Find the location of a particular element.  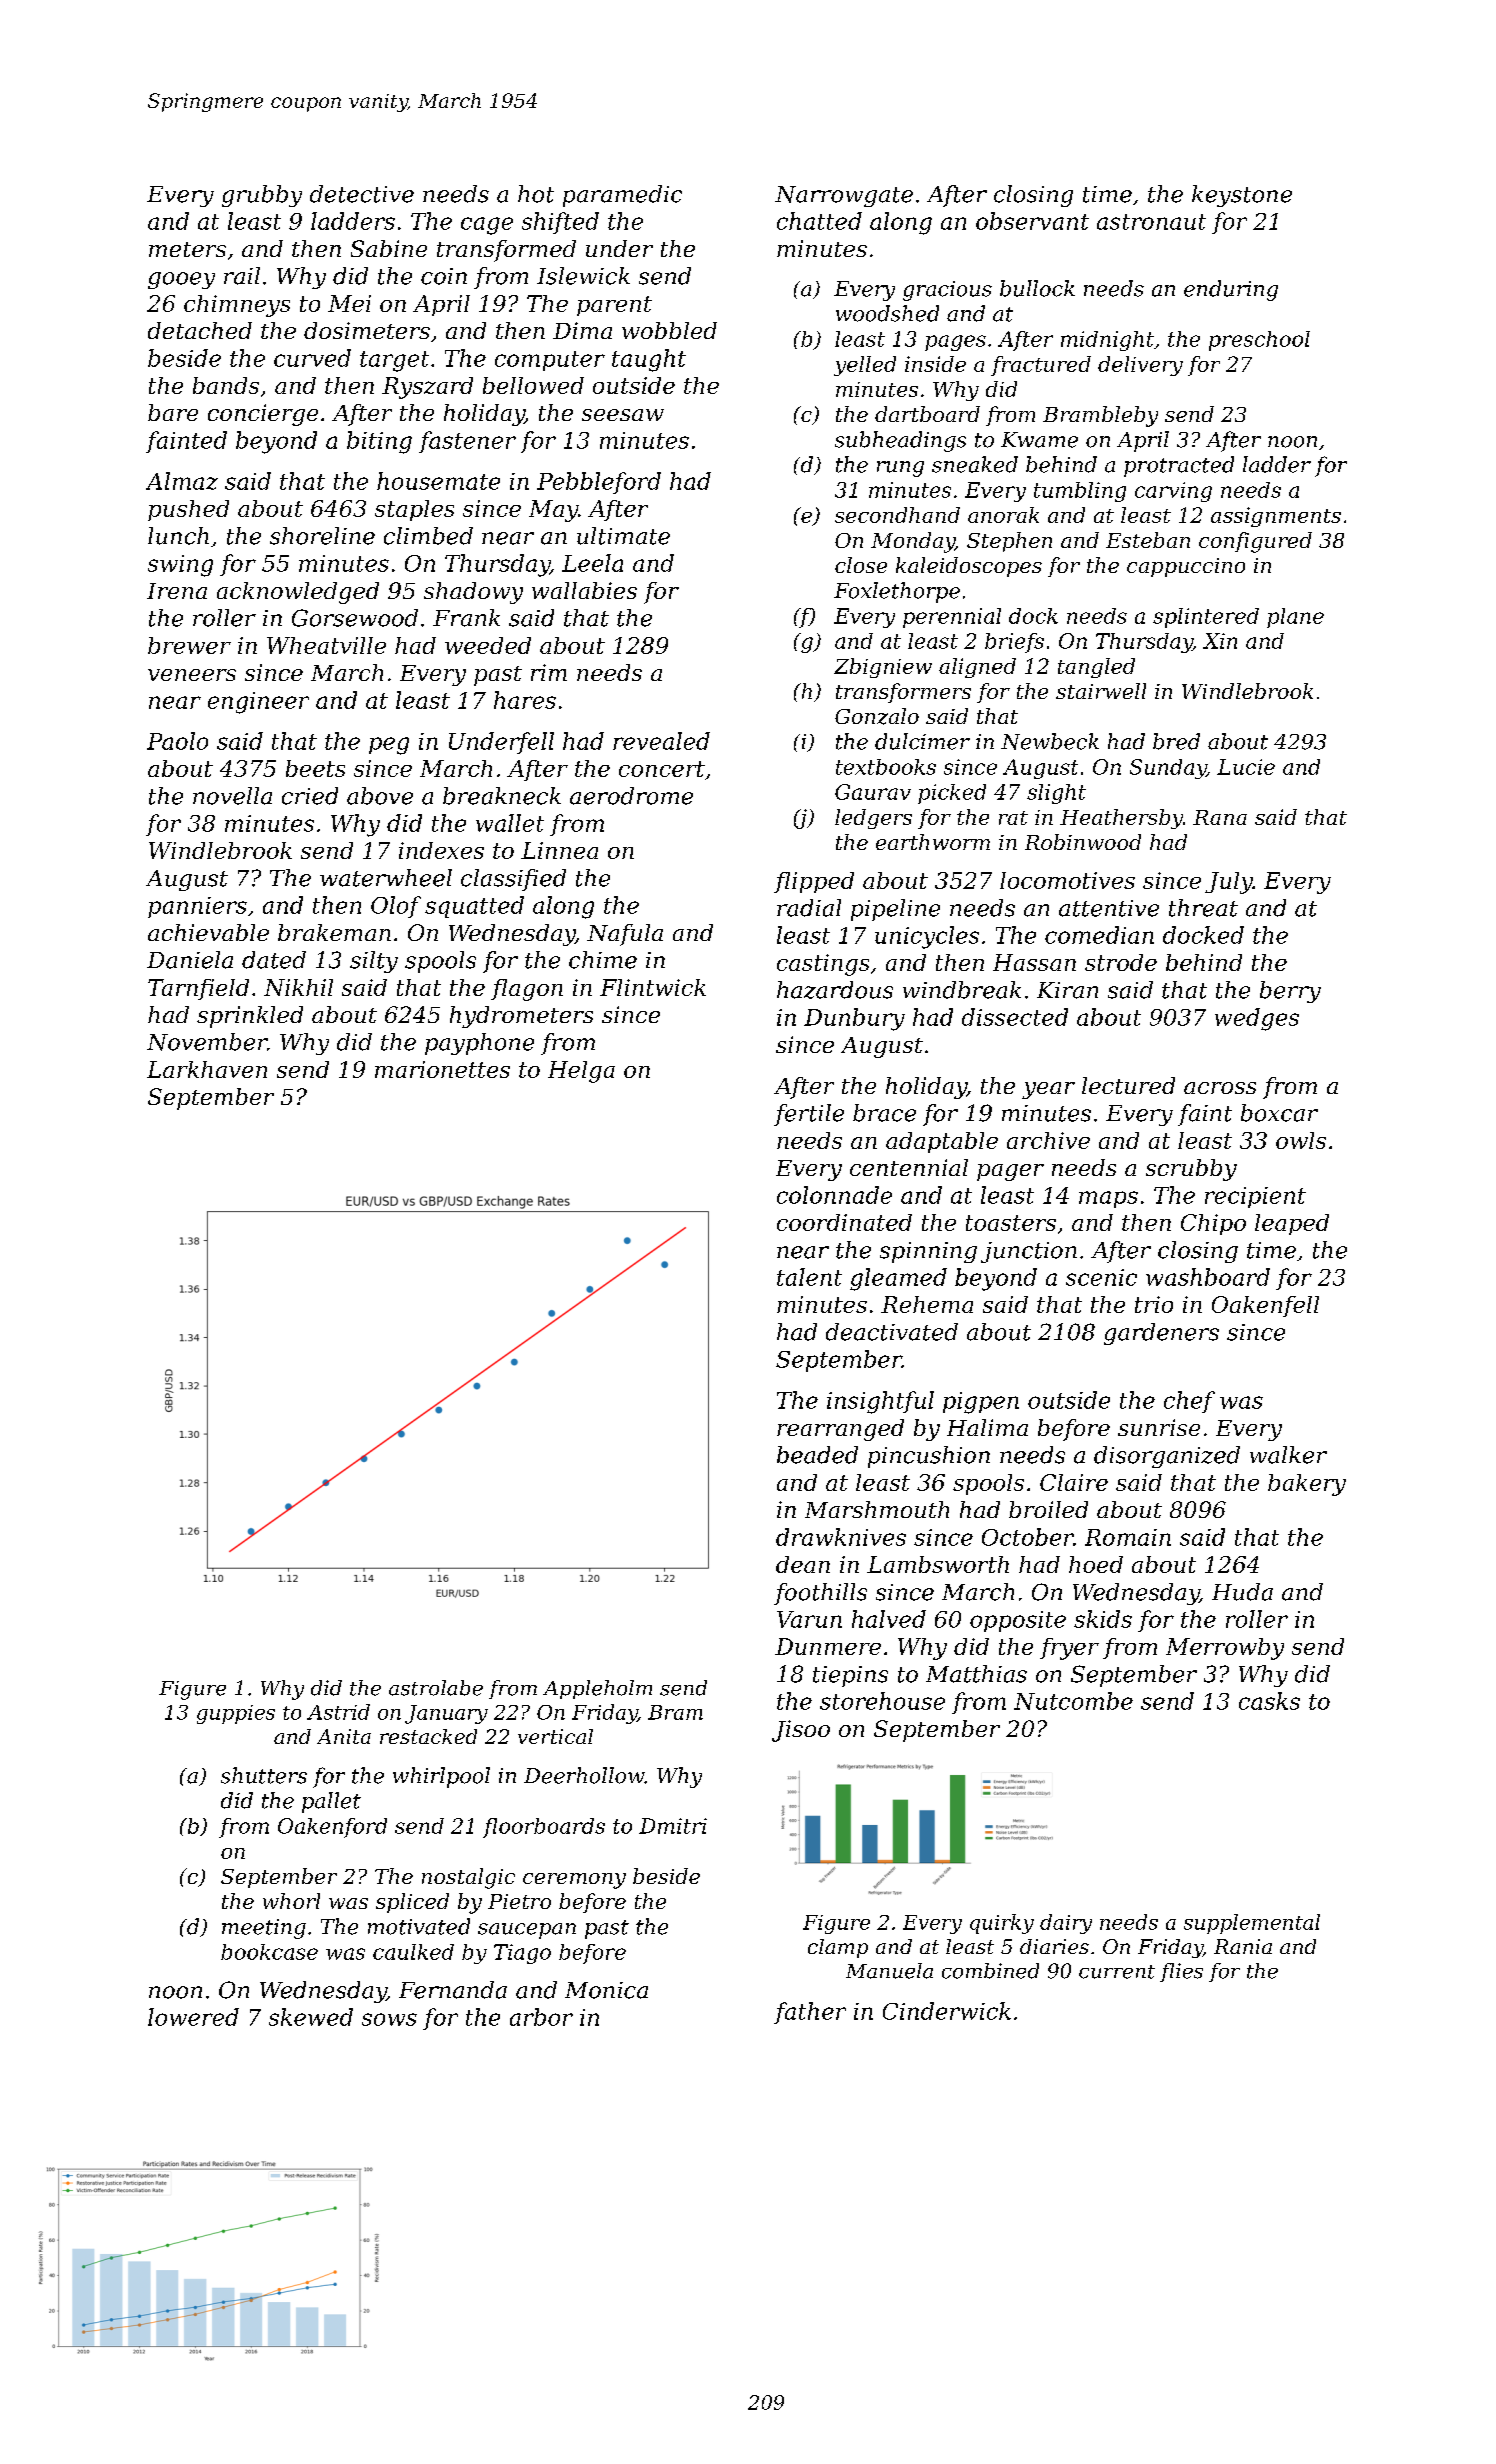

Monica is located at coordinates (606, 1990).
